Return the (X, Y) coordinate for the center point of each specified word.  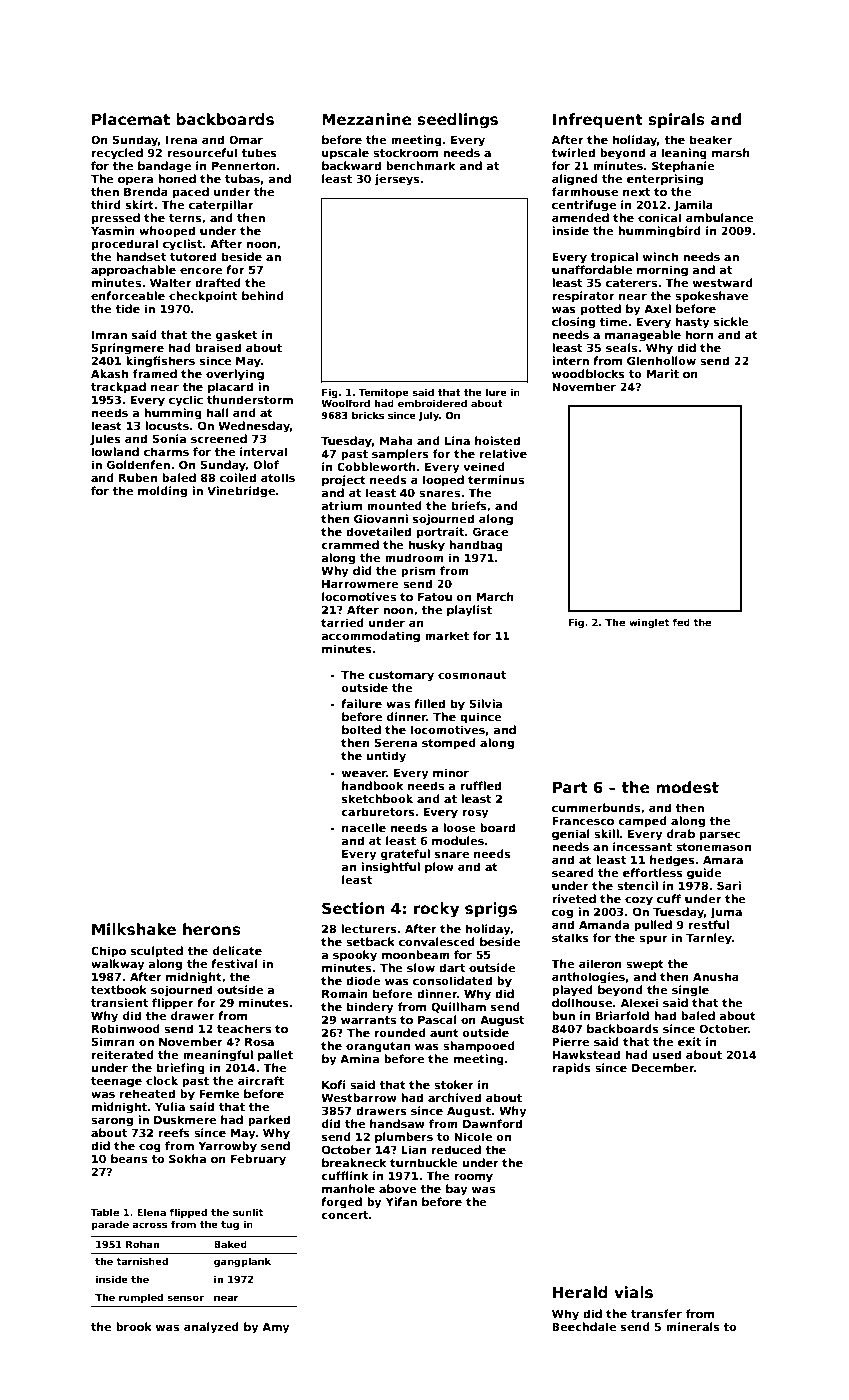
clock (162, 1080)
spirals (676, 120)
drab (681, 833)
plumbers (404, 1138)
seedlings (457, 121)
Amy (275, 1328)
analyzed (211, 1328)
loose (459, 827)
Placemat (131, 119)
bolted (361, 729)
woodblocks (588, 373)
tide (127, 308)
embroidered (432, 403)
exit (689, 1041)
